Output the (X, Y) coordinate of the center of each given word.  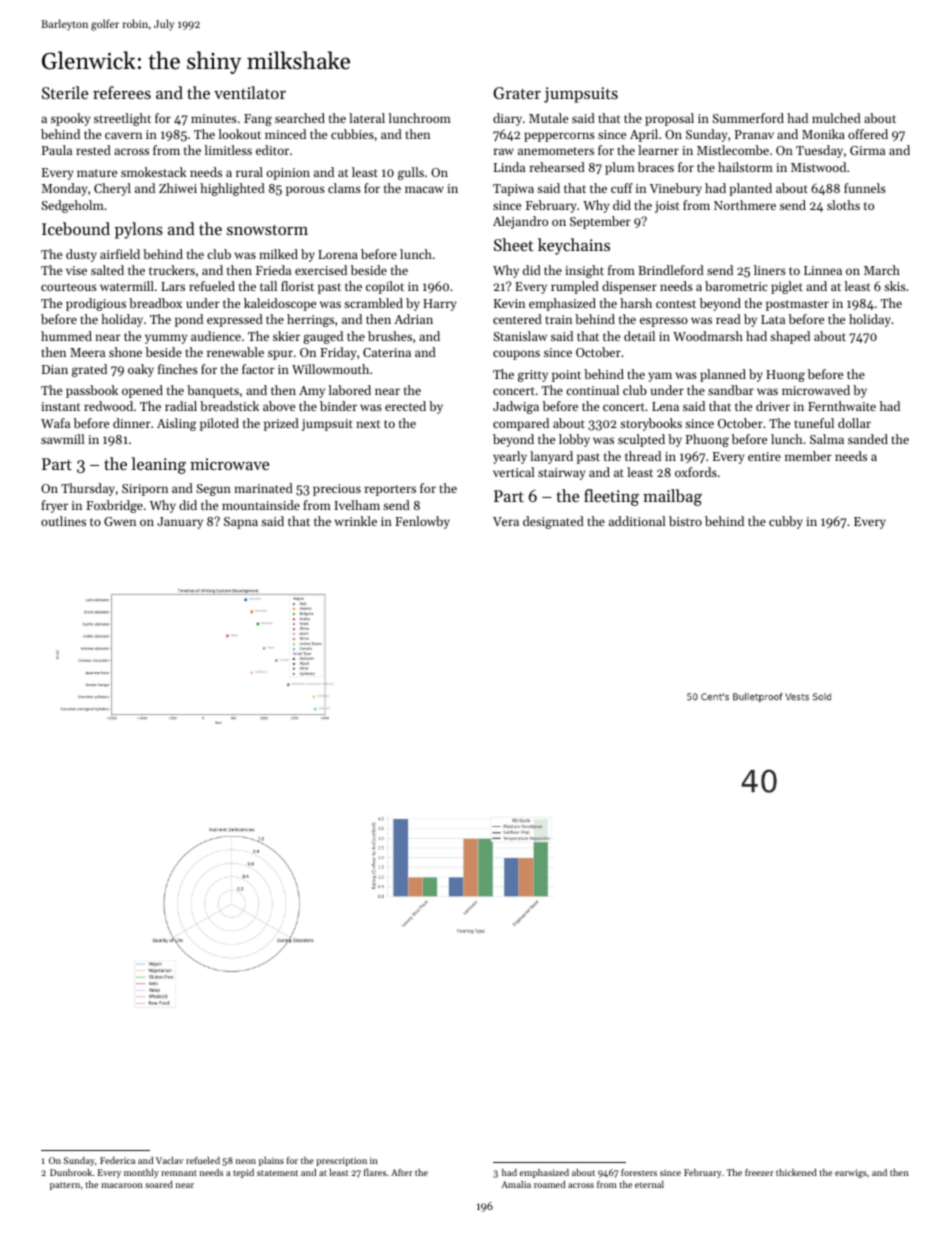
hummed (66, 336)
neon (246, 1161)
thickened (796, 1172)
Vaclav (170, 1160)
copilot (385, 287)
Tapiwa (513, 190)
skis (895, 286)
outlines (63, 521)
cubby (786, 522)
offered (868, 134)
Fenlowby (422, 522)
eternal (649, 1184)
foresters (639, 1172)
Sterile (65, 92)
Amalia (516, 1184)
